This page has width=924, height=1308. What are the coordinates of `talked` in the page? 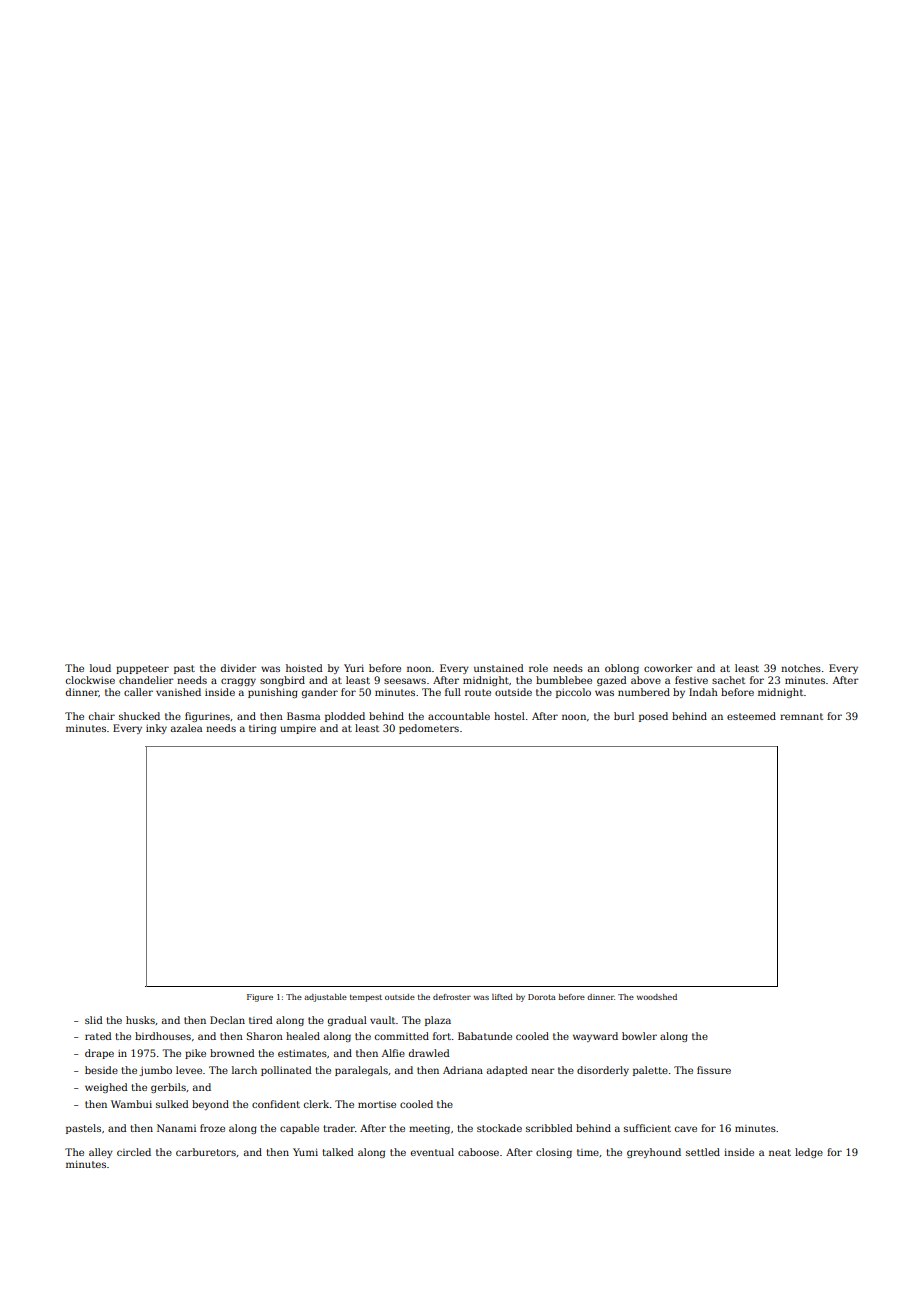 It's located at (338, 1152).
